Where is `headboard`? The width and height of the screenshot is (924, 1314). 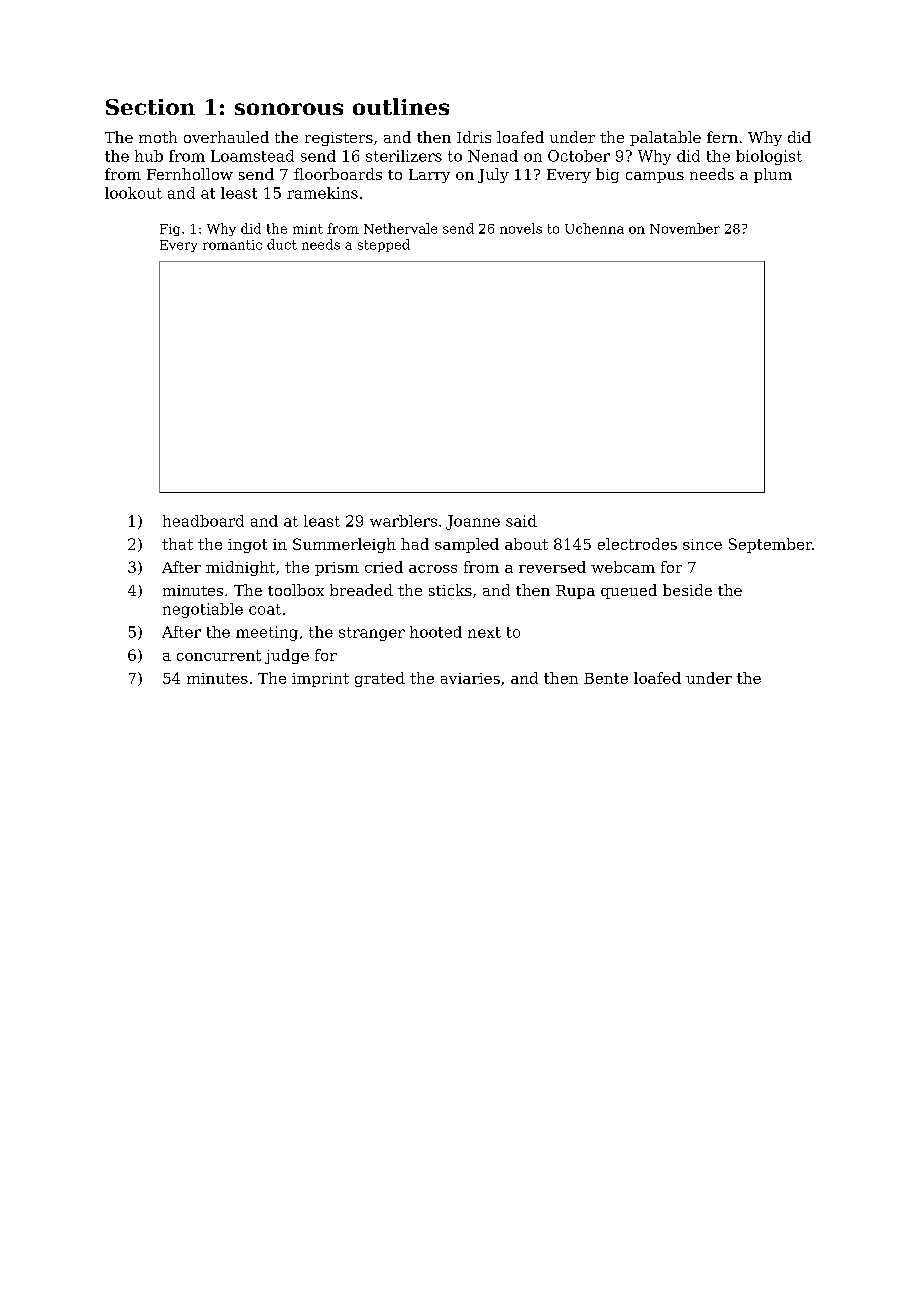 headboard is located at coordinates (203, 521).
